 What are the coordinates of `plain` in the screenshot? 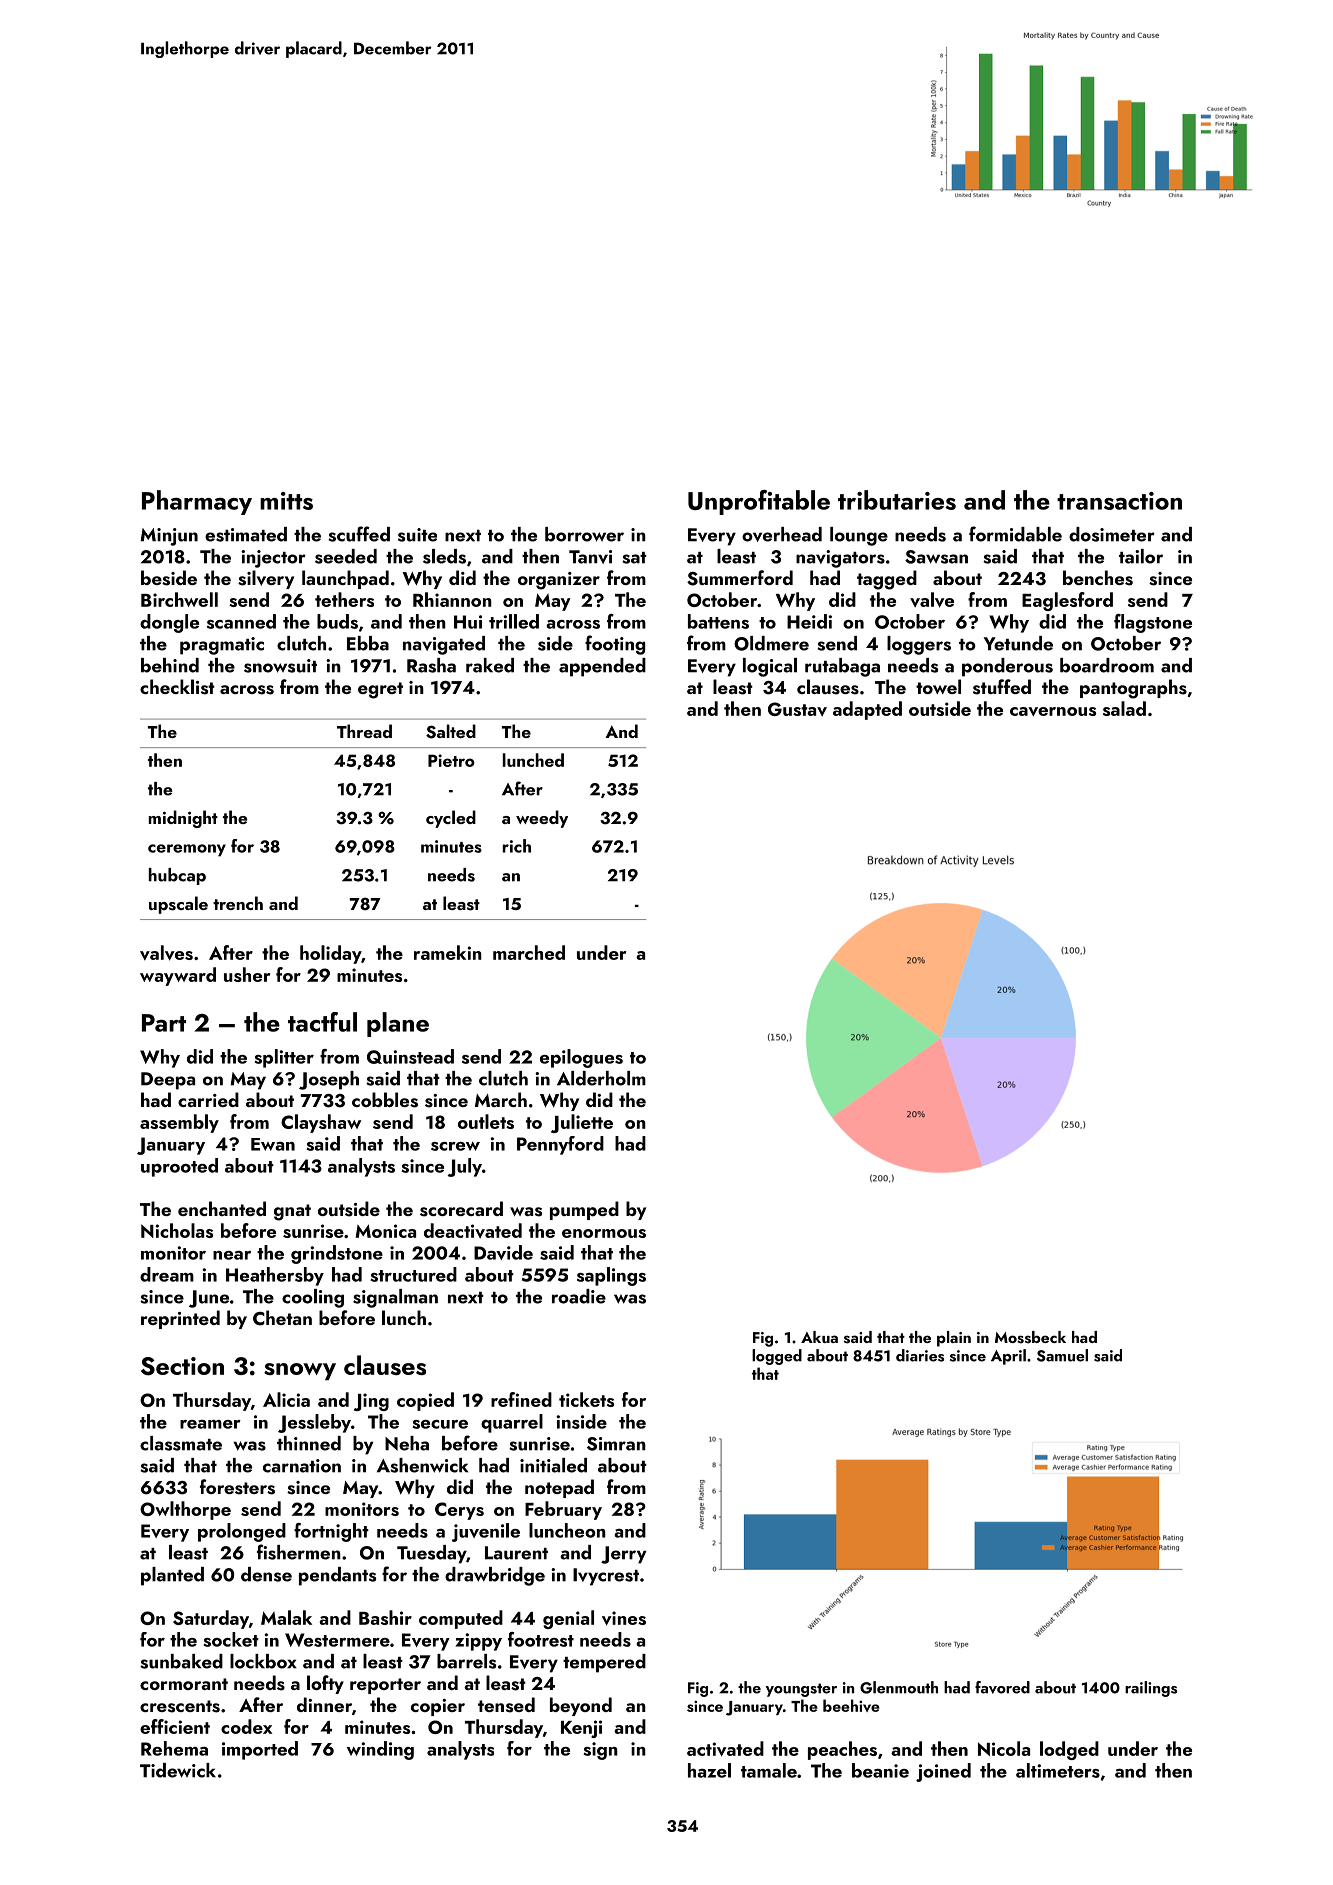 It's located at (954, 1339).
